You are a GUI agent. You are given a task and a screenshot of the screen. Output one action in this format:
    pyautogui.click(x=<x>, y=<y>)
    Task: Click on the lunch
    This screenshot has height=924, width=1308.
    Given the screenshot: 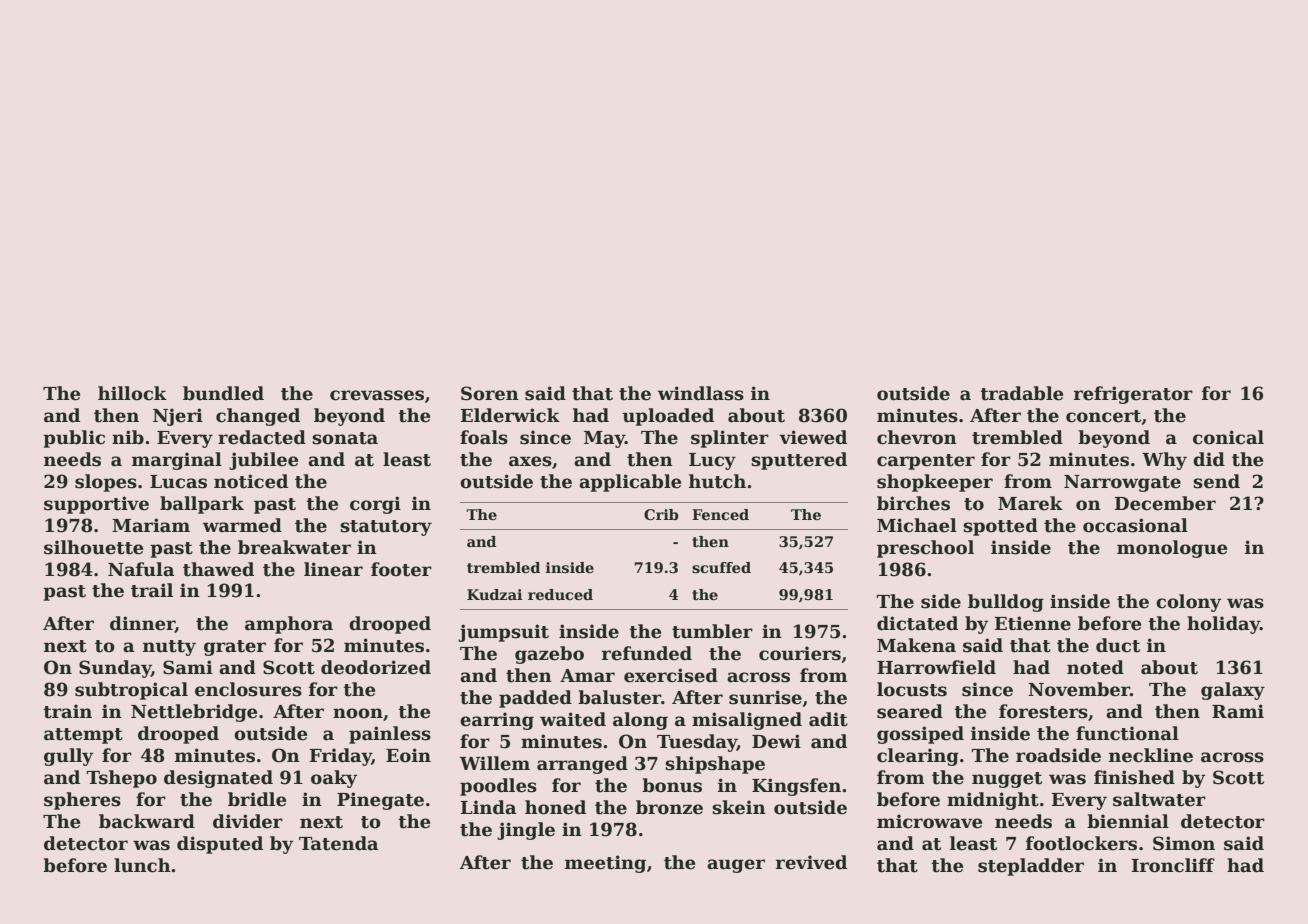 What is the action you would take?
    pyautogui.click(x=142, y=865)
